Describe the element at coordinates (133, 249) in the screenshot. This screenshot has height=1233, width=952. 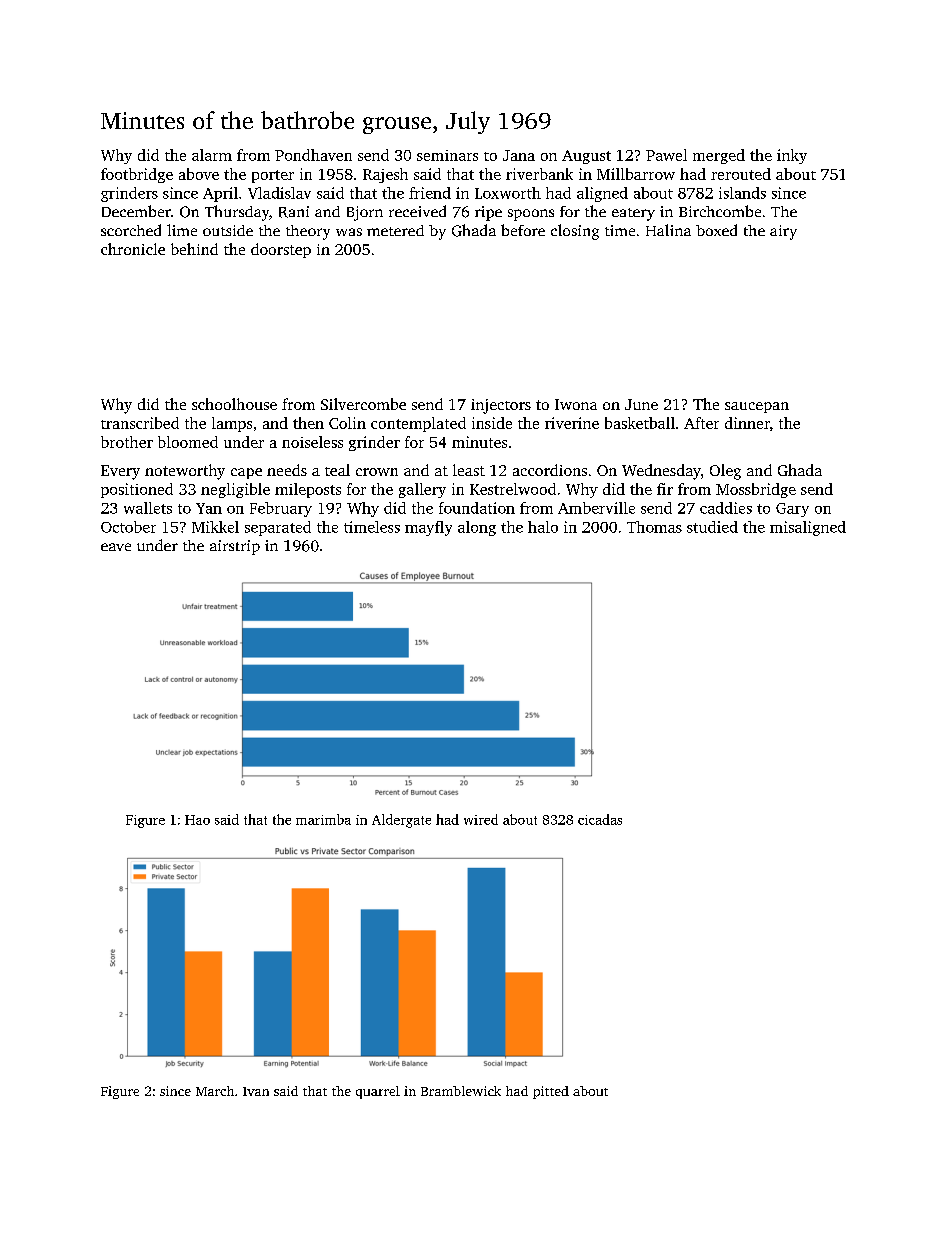
I see `chronicle` at that location.
